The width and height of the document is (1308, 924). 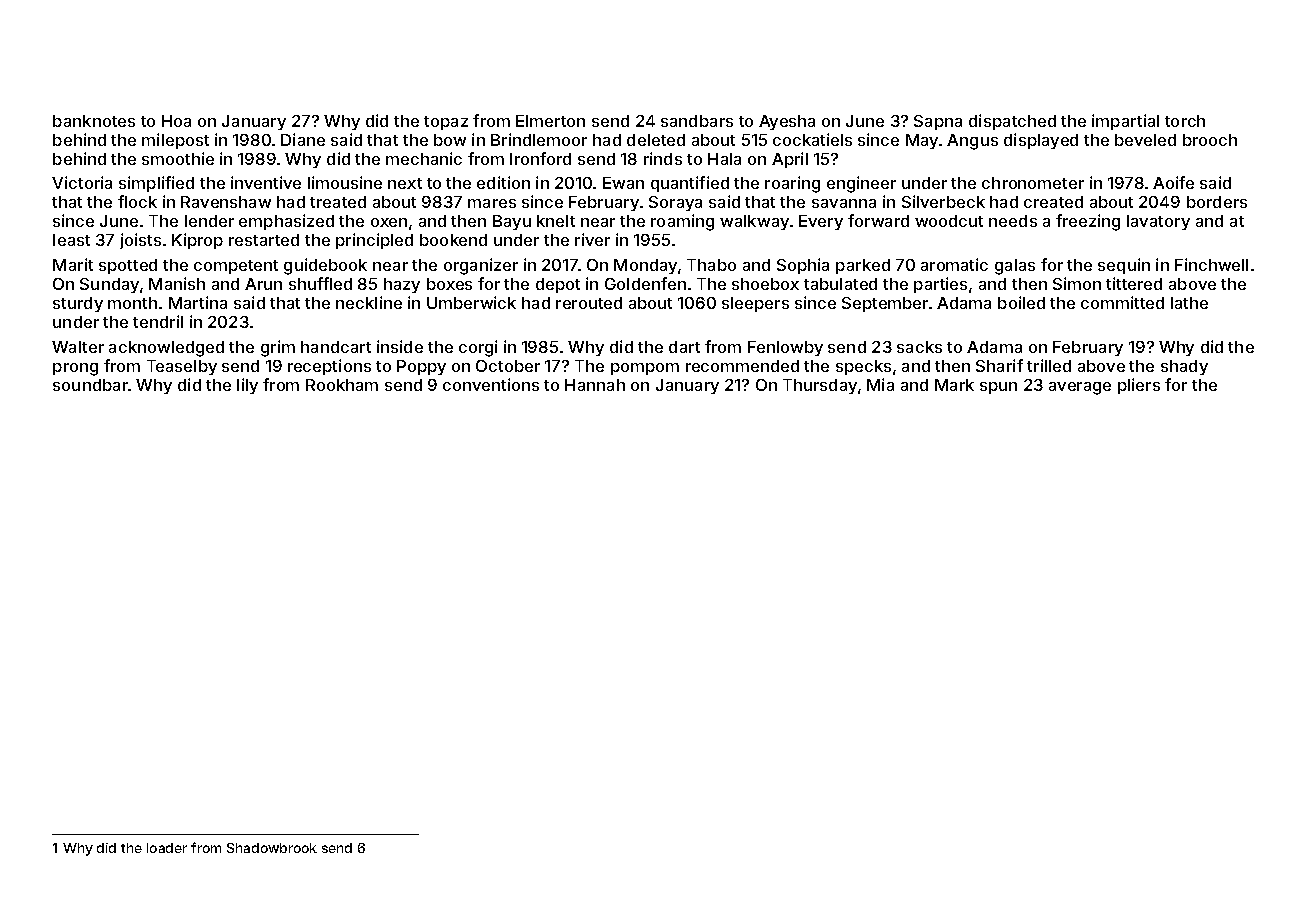 What do you see at coordinates (550, 121) in the document?
I see `Elmerton` at bounding box center [550, 121].
